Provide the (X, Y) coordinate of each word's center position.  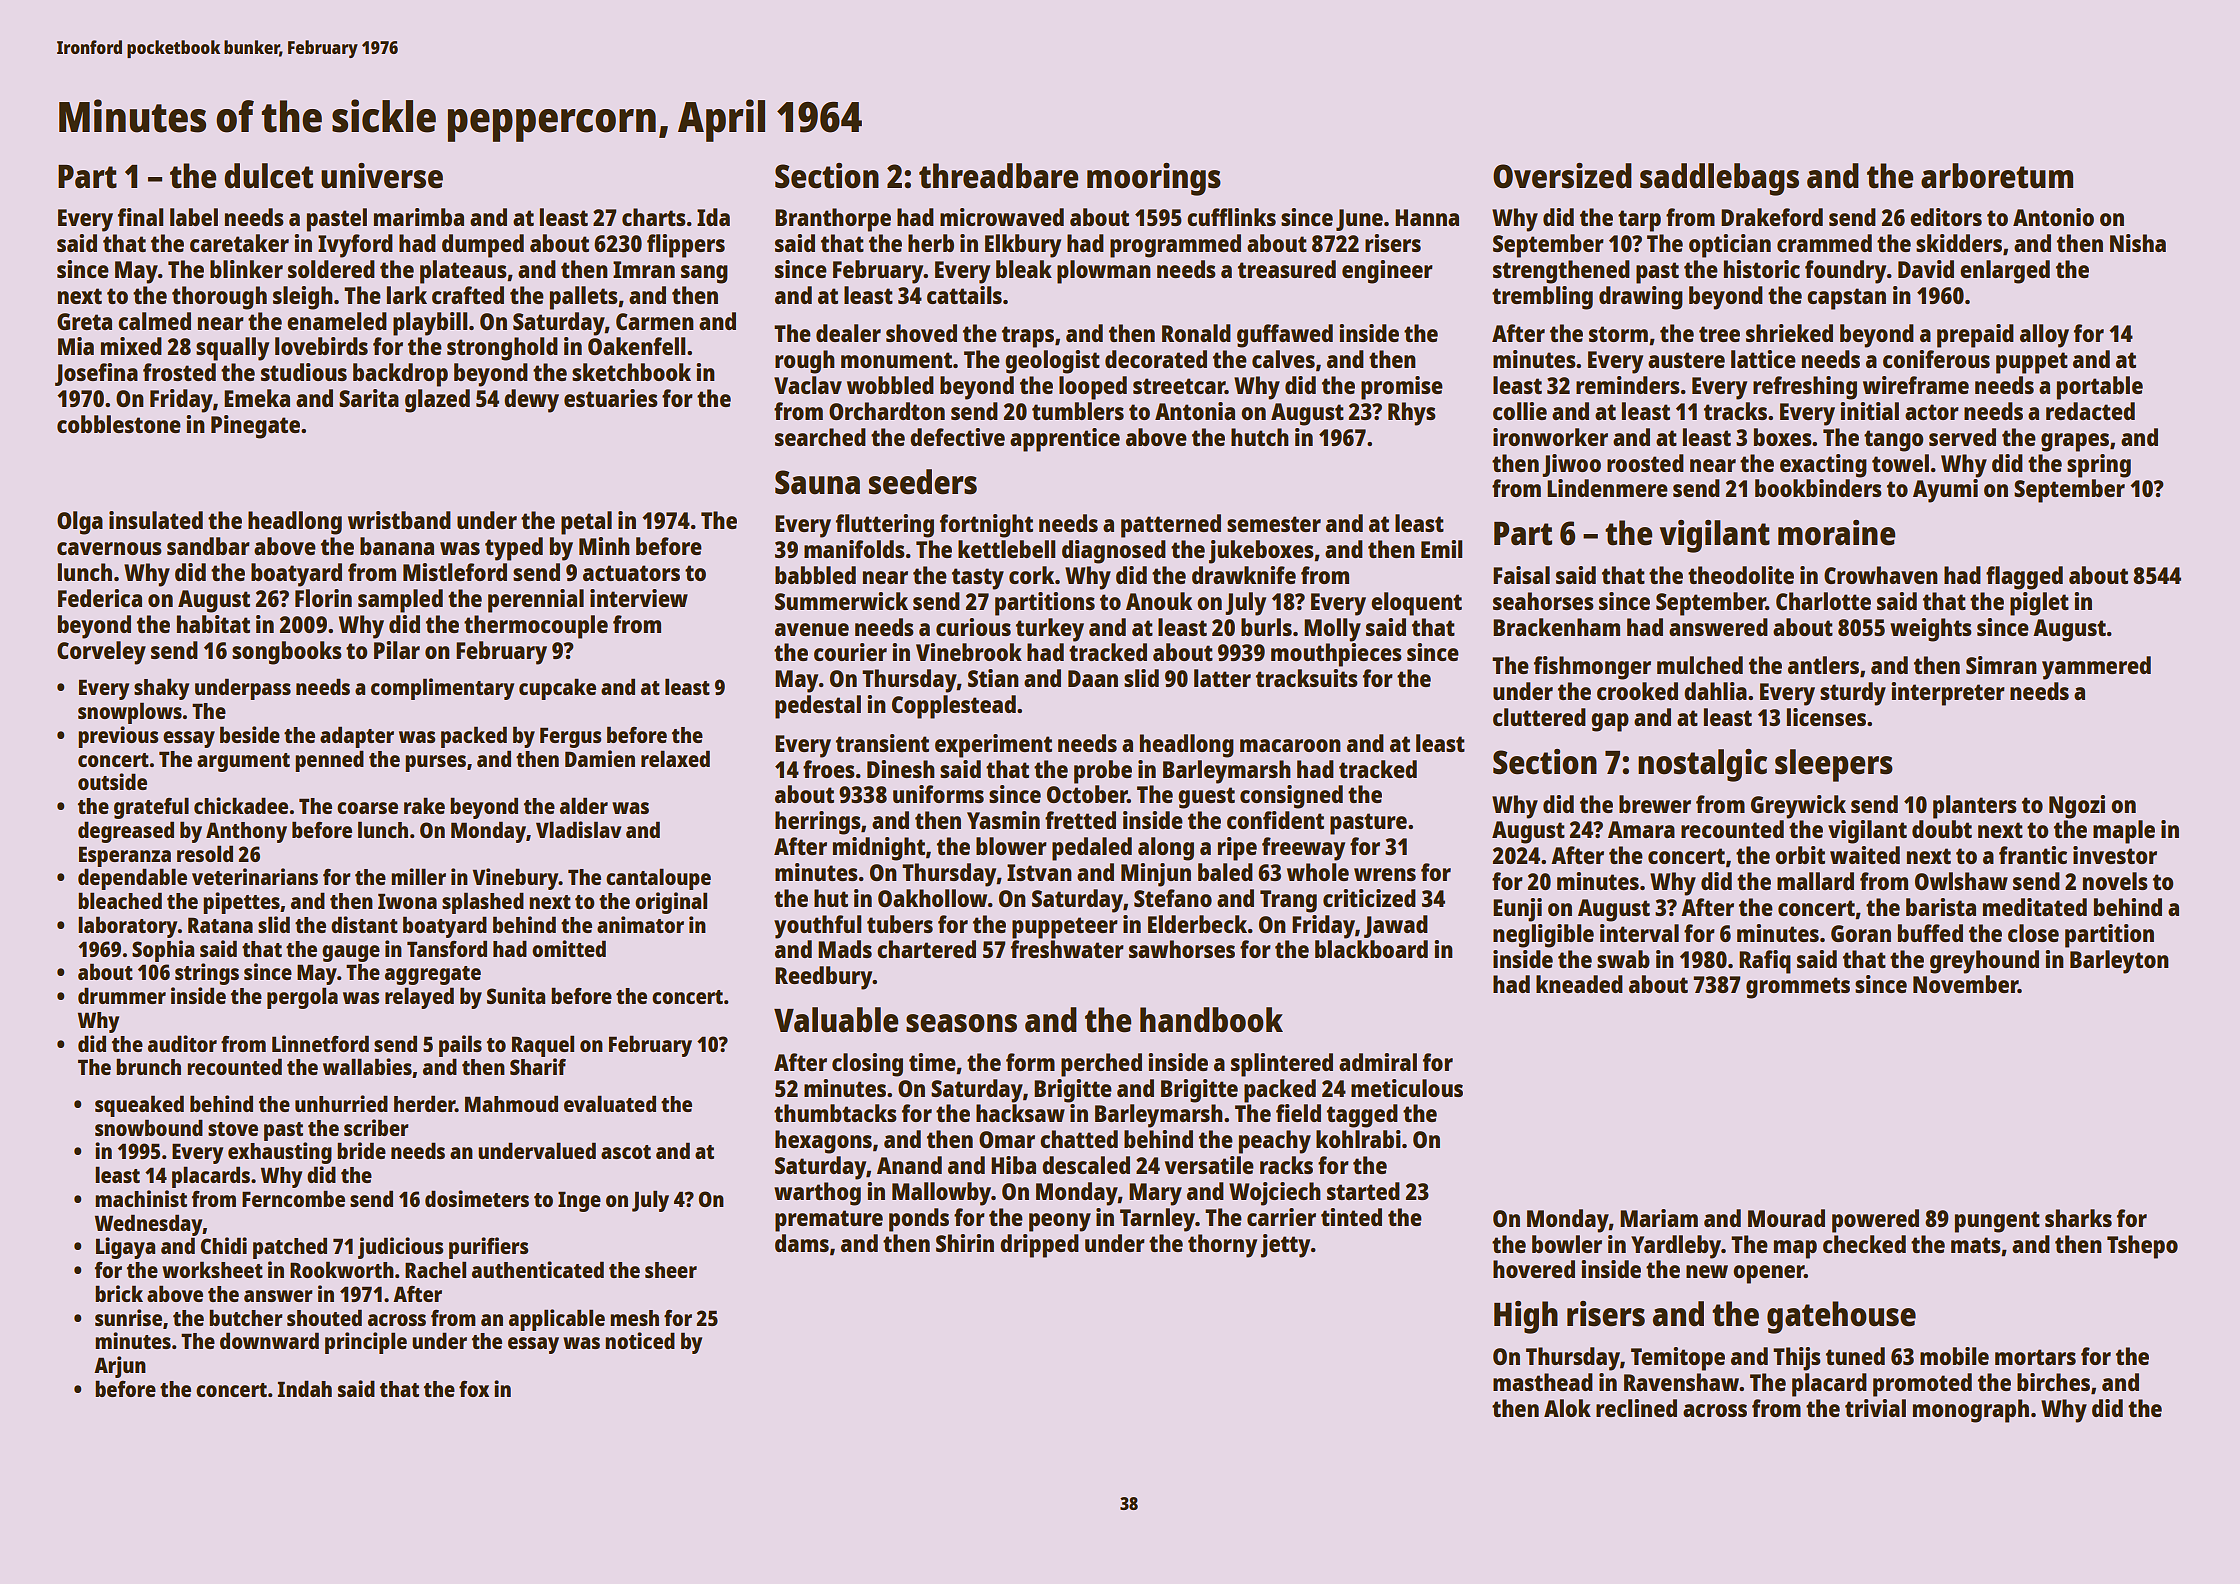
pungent (1997, 1222)
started (1363, 1191)
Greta (84, 321)
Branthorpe (833, 220)
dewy (531, 401)
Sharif (538, 1066)
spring (2099, 466)
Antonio (2053, 217)
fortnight (986, 526)
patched (290, 1248)
